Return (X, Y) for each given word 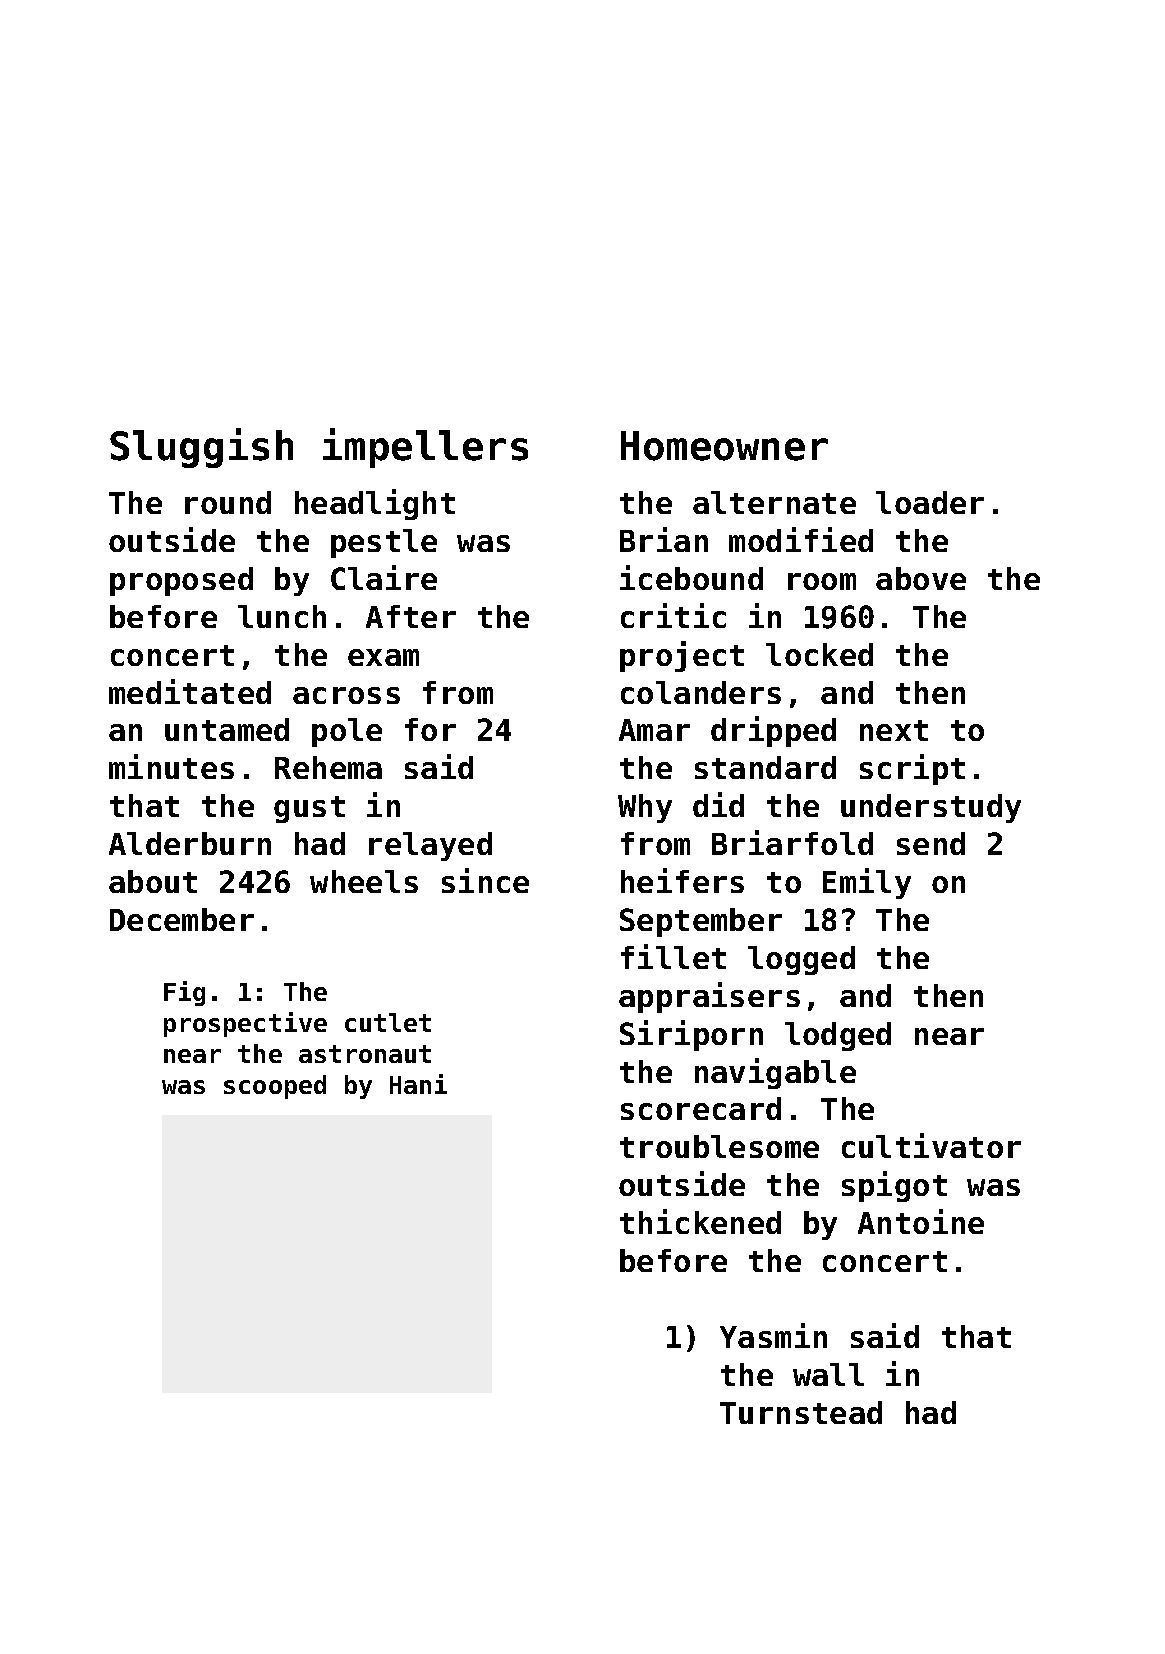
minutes (171, 766)
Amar (654, 730)
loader (930, 502)
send (931, 843)
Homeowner (724, 446)
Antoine (921, 1221)
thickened (700, 1221)
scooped (275, 1087)
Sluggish (201, 448)
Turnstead (801, 1412)
